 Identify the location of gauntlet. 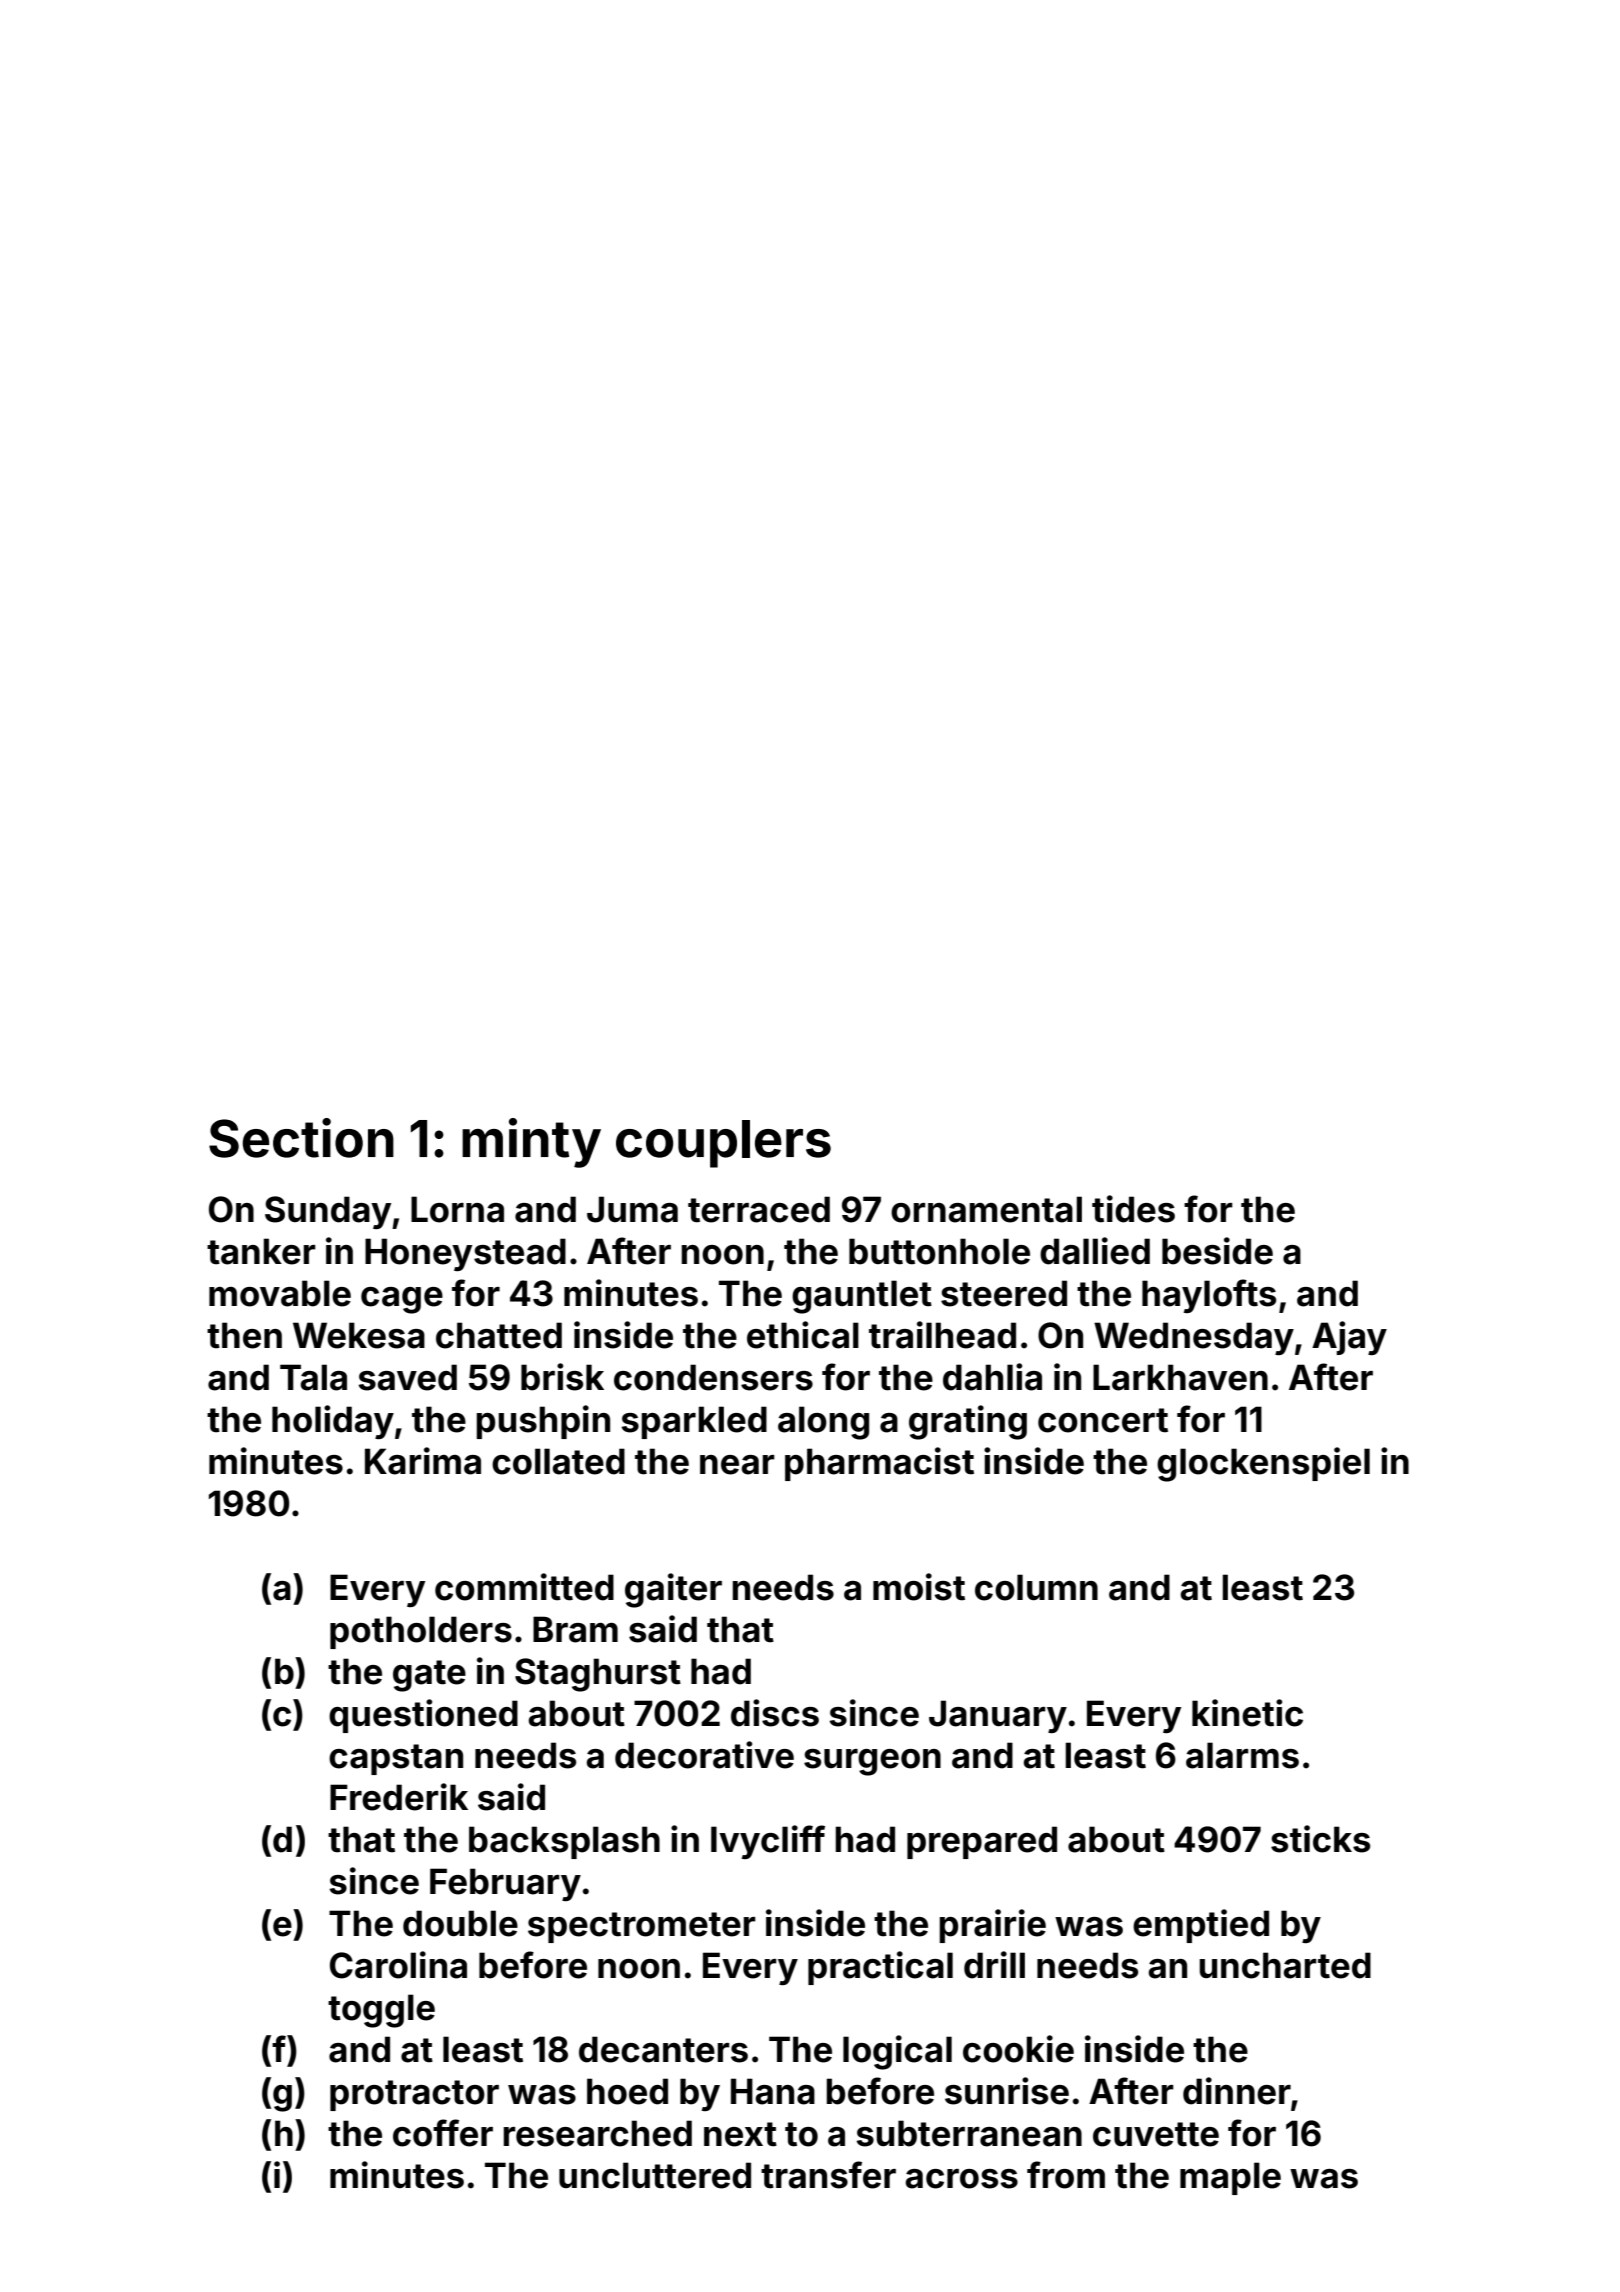
(862, 1297).
